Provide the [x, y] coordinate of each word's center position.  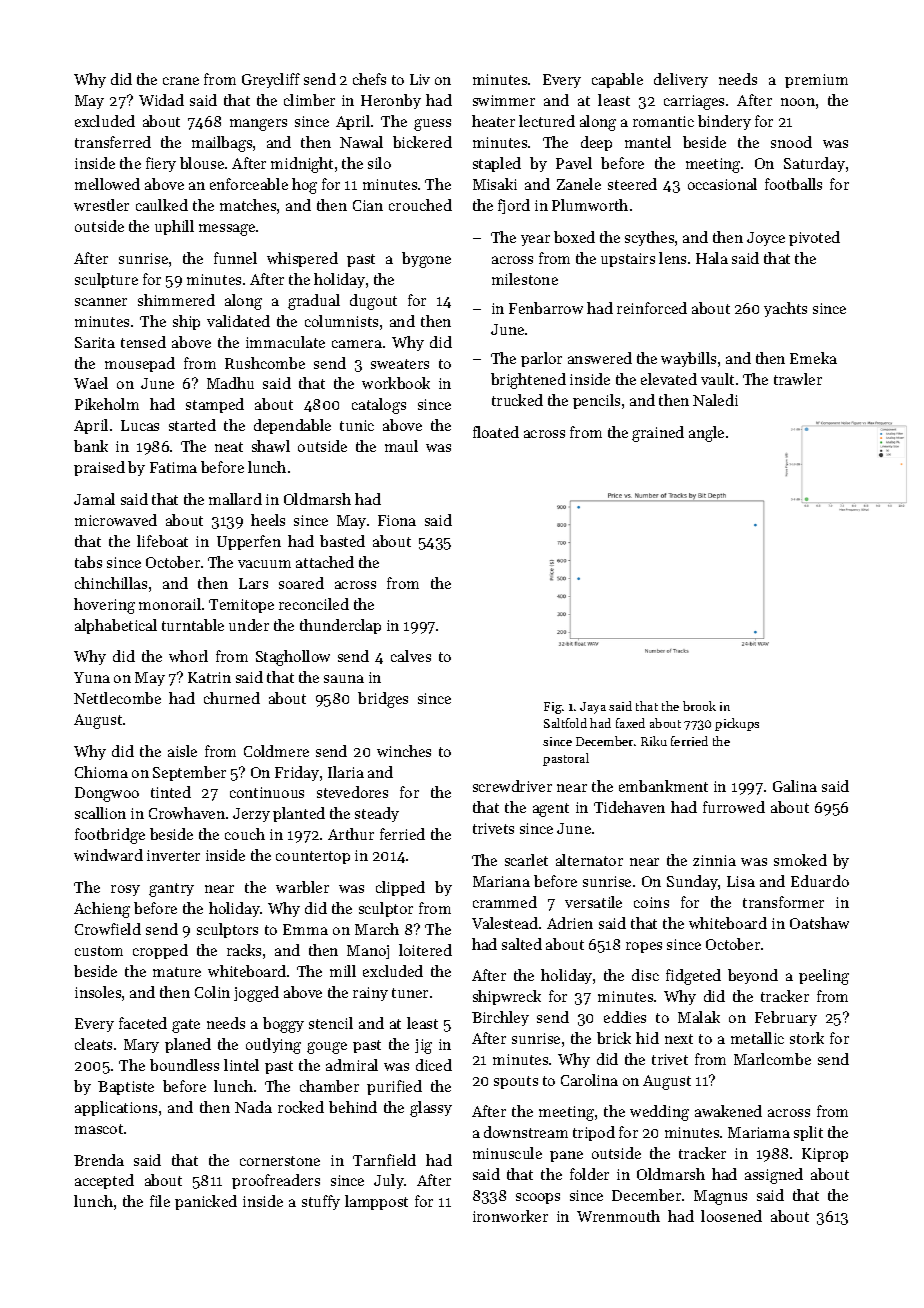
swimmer [504, 100]
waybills [688, 359]
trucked [517, 400]
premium [816, 81]
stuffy [321, 1202]
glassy [431, 1109]
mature [177, 972]
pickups [737, 724]
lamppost [376, 1202]
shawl [271, 446]
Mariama [759, 1132]
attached [325, 562]
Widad [161, 100]
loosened [731, 1216]
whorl [188, 656]
